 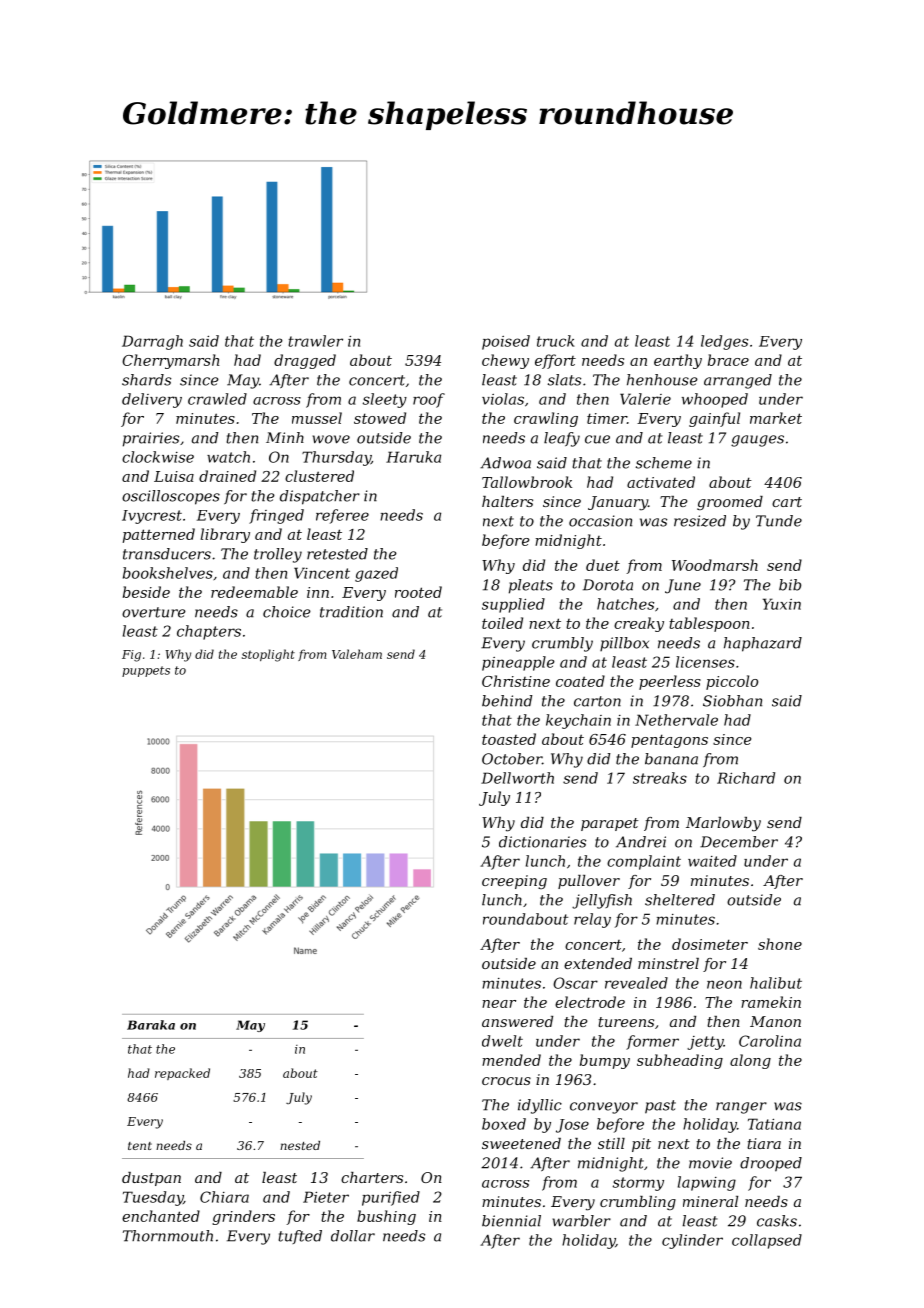 I want to click on dragged, so click(x=305, y=361).
